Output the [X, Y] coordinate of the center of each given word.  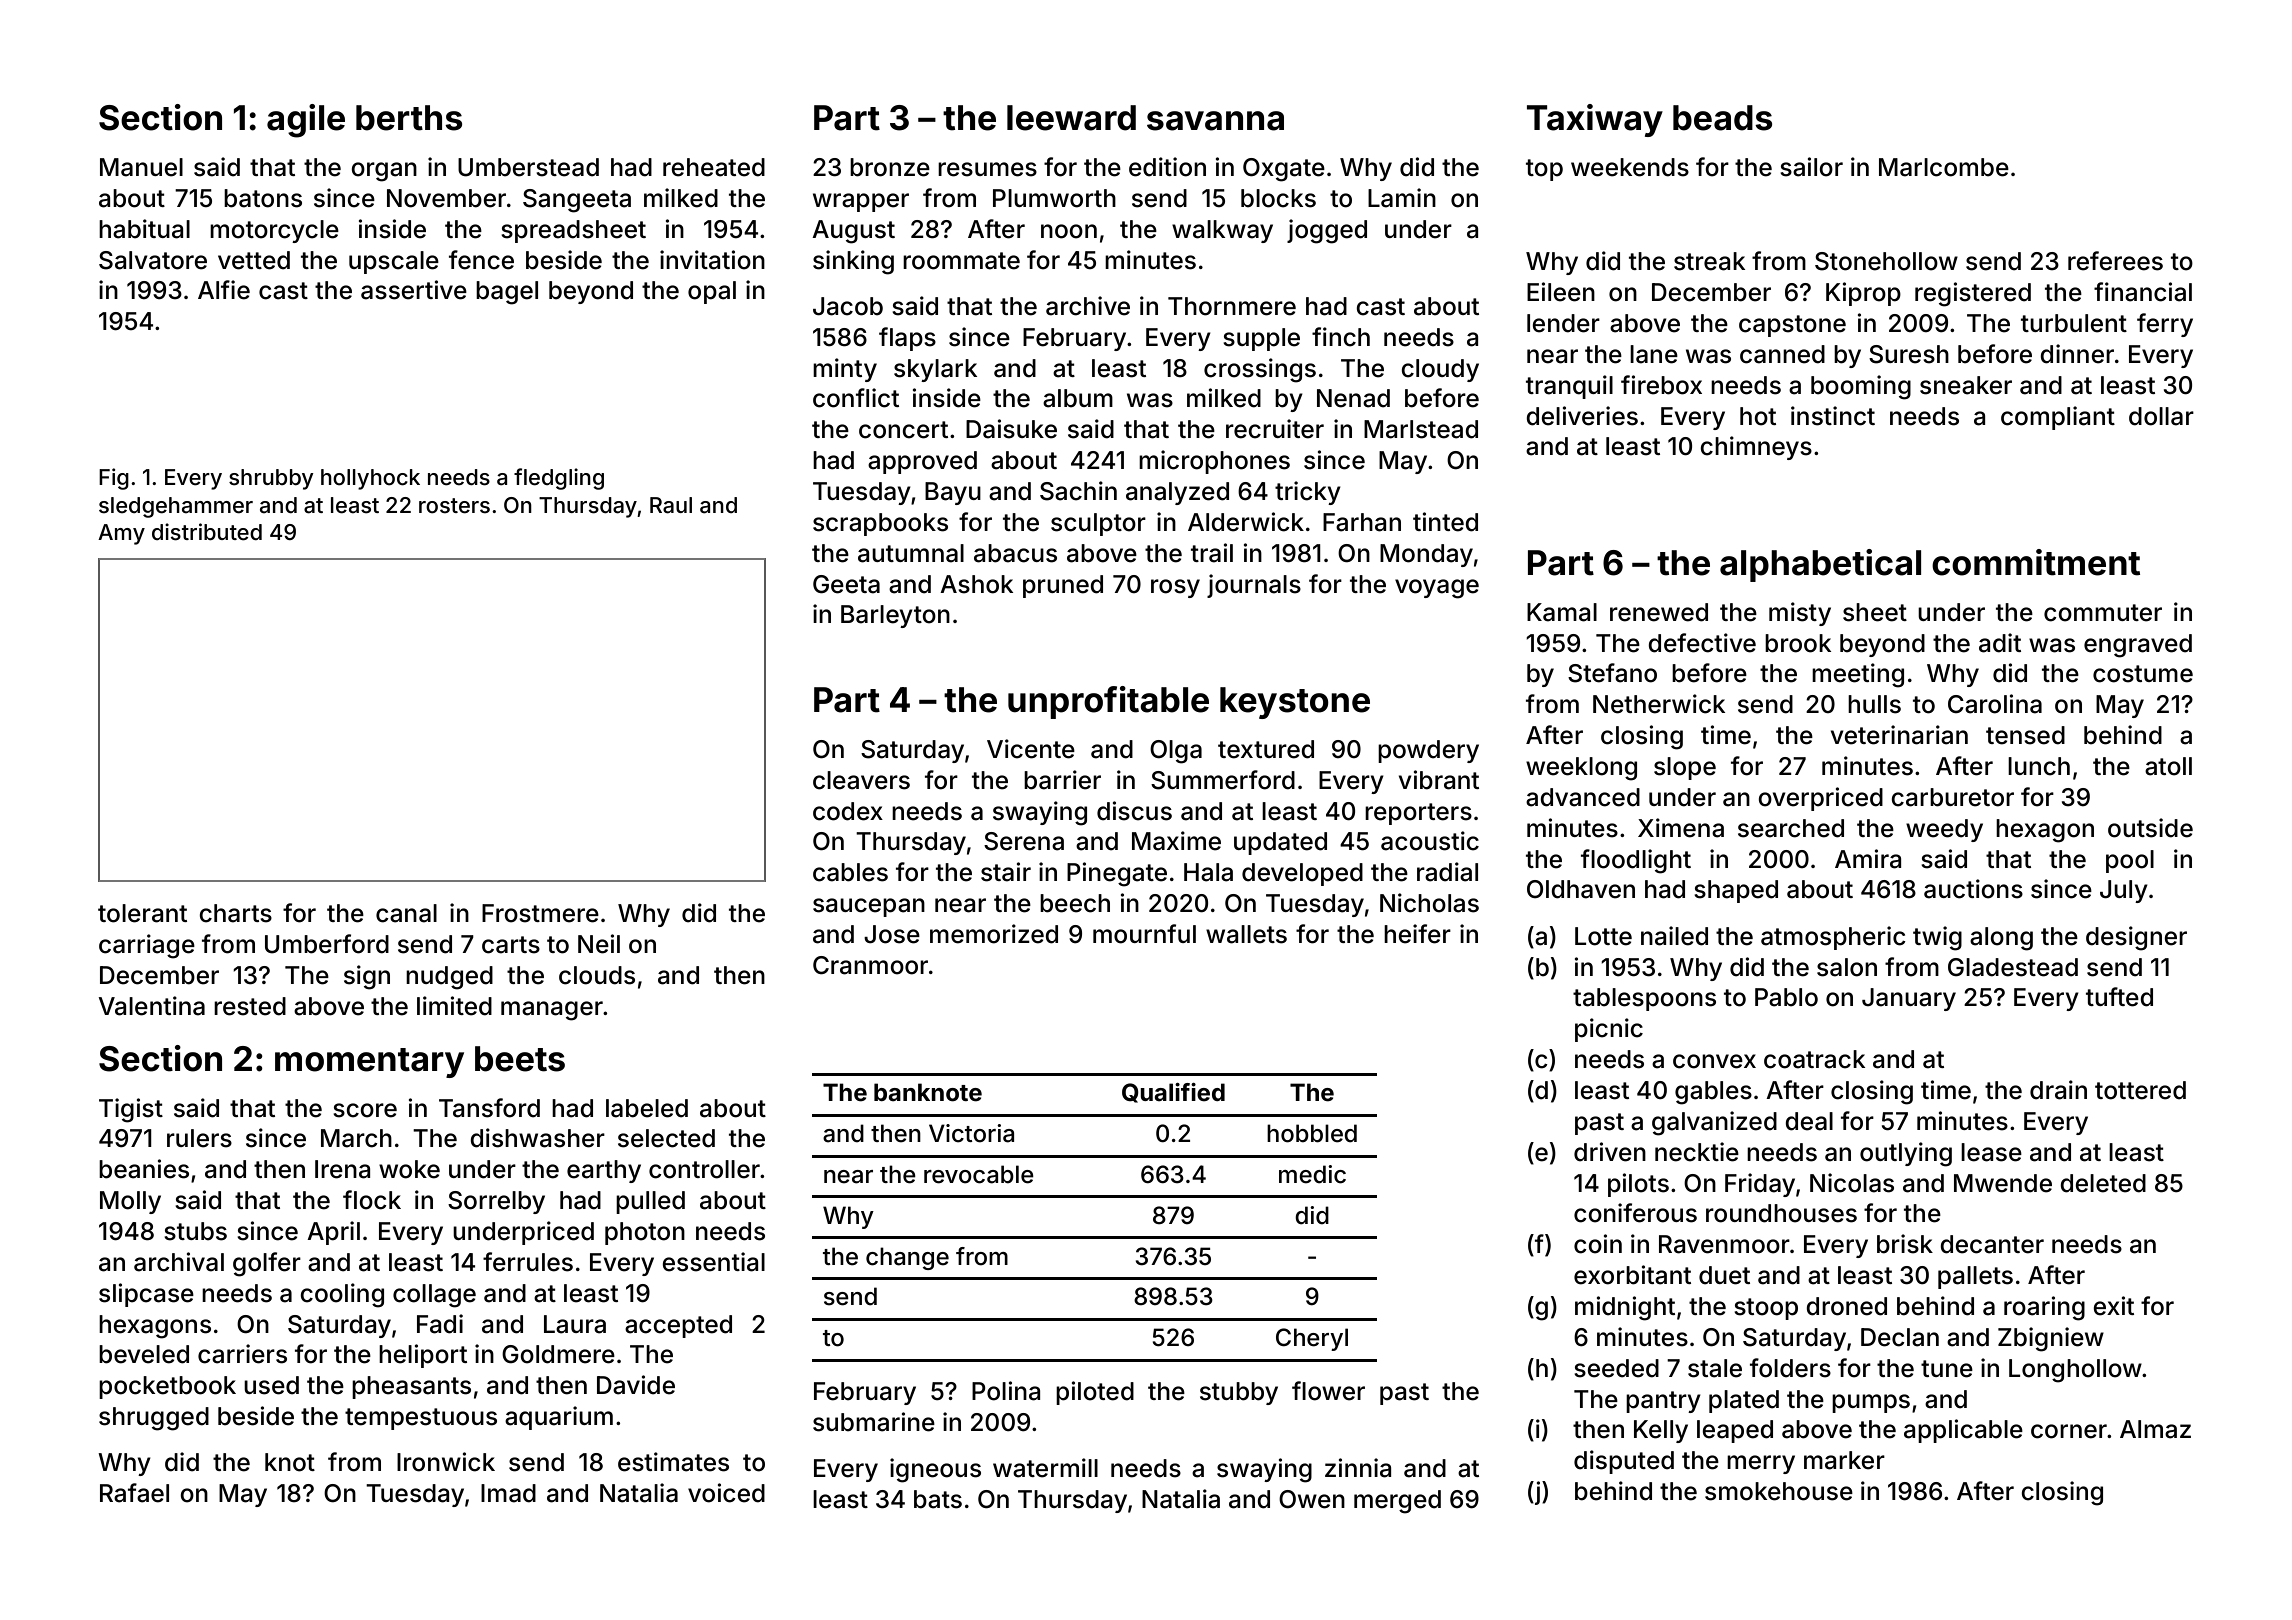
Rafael [134, 1493]
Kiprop [1863, 294]
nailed [1674, 936]
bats [938, 1499]
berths [409, 118]
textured [1266, 749]
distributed [207, 532]
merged [1397, 1502]
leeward [1071, 118]
